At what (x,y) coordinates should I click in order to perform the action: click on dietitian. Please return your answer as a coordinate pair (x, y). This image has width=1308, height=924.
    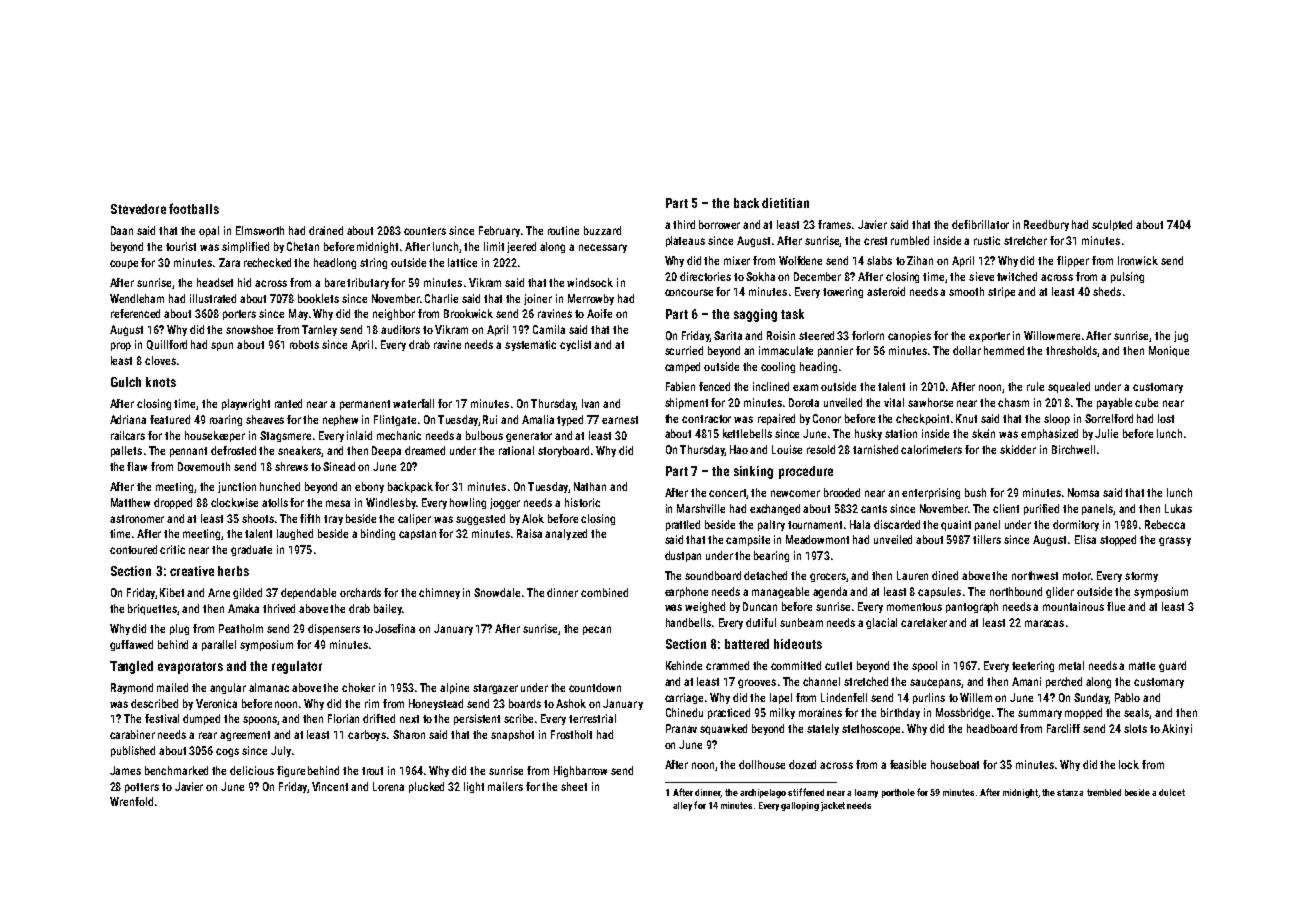
    Looking at the image, I should click on (785, 203).
